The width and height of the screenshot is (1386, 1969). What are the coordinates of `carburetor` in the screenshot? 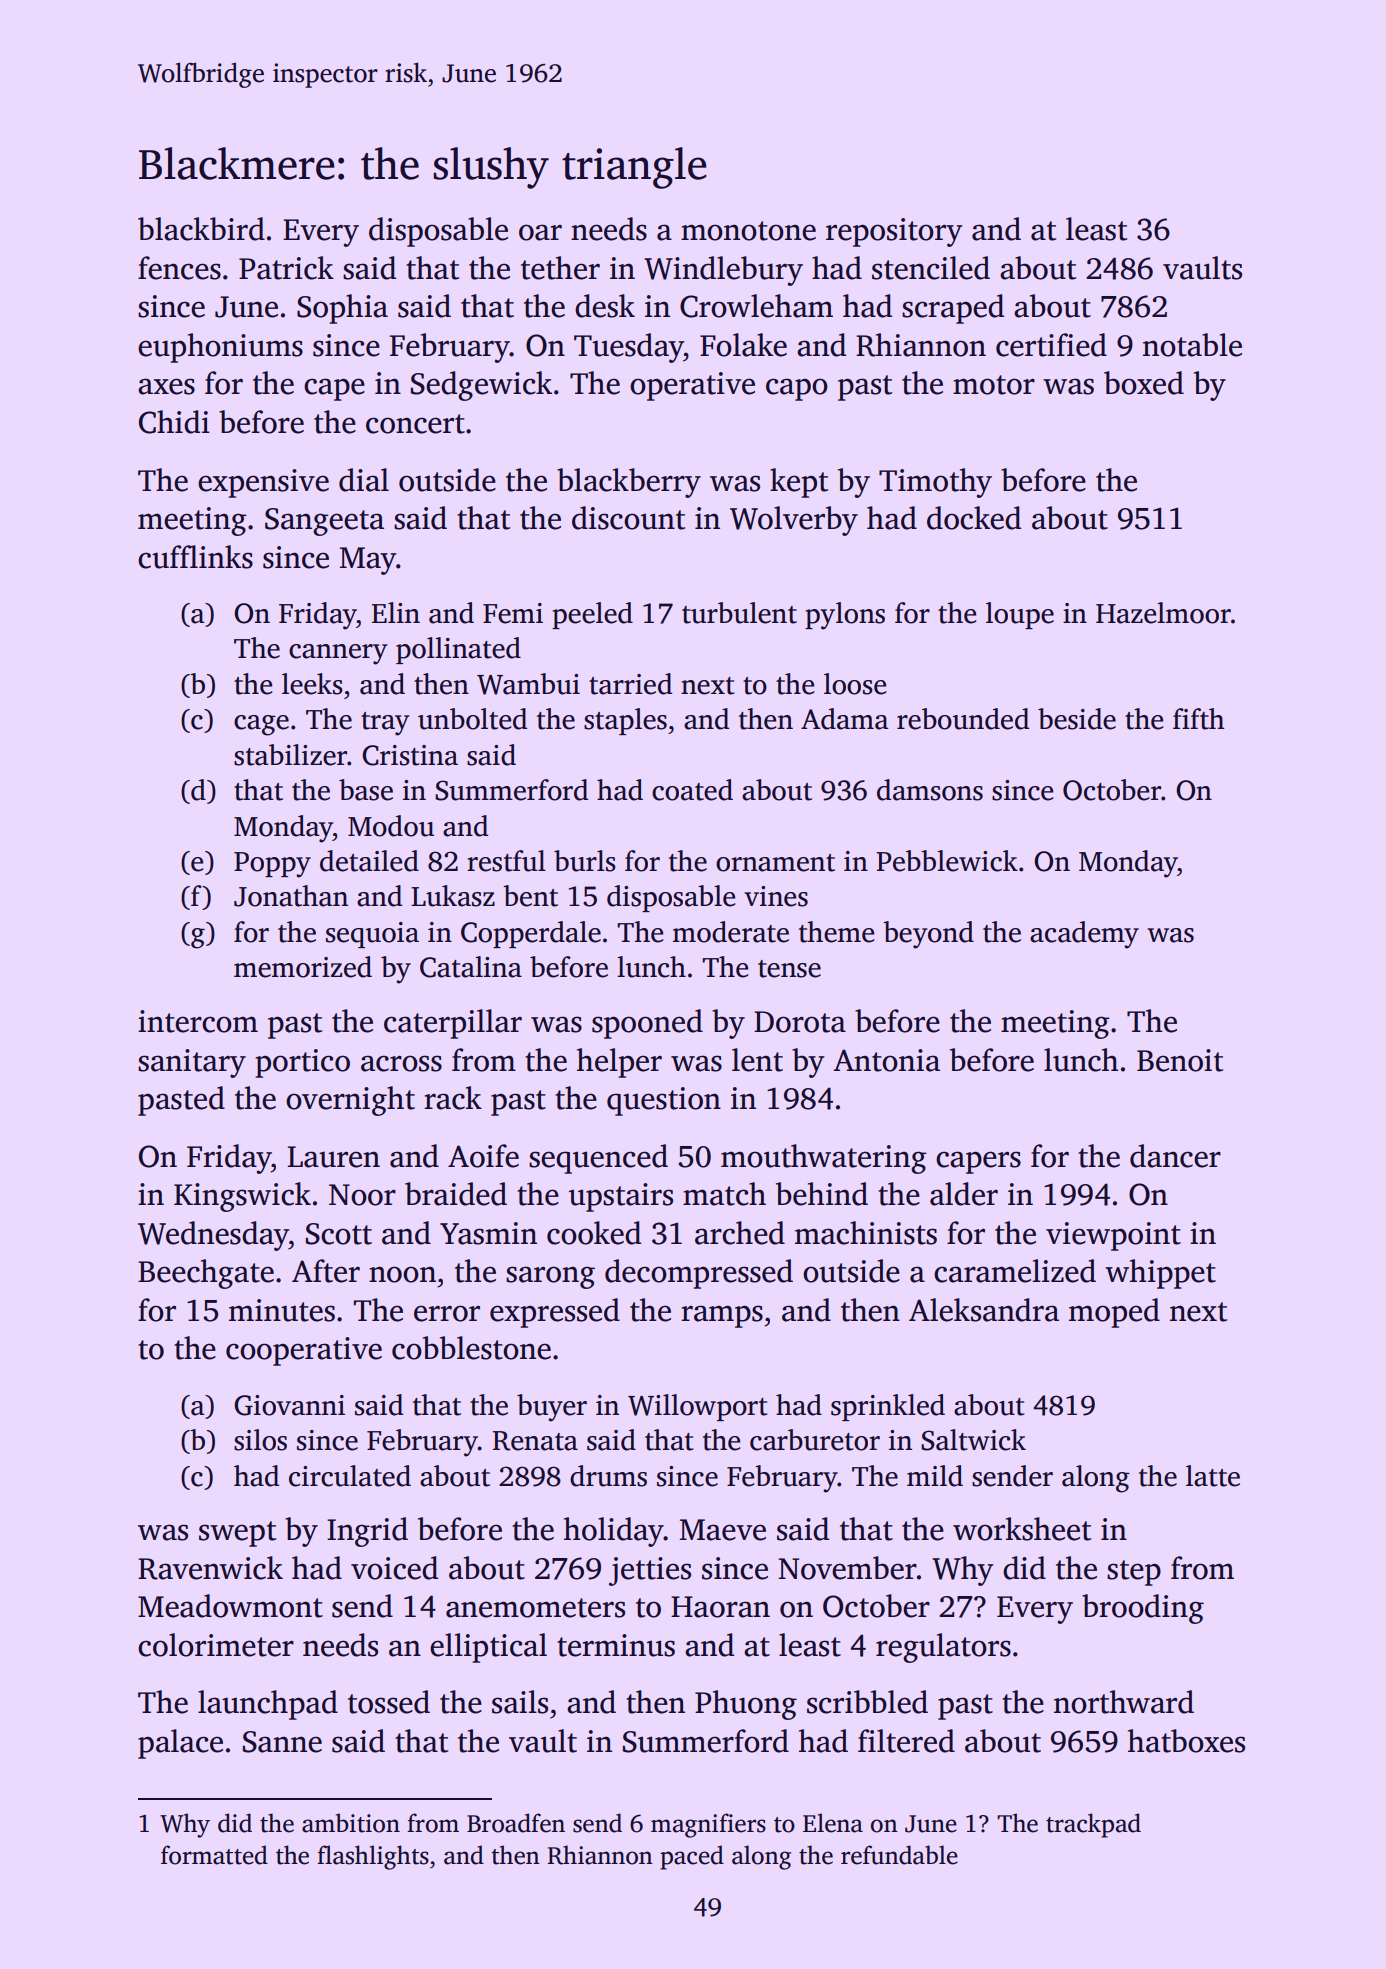 It's located at (815, 1440).
